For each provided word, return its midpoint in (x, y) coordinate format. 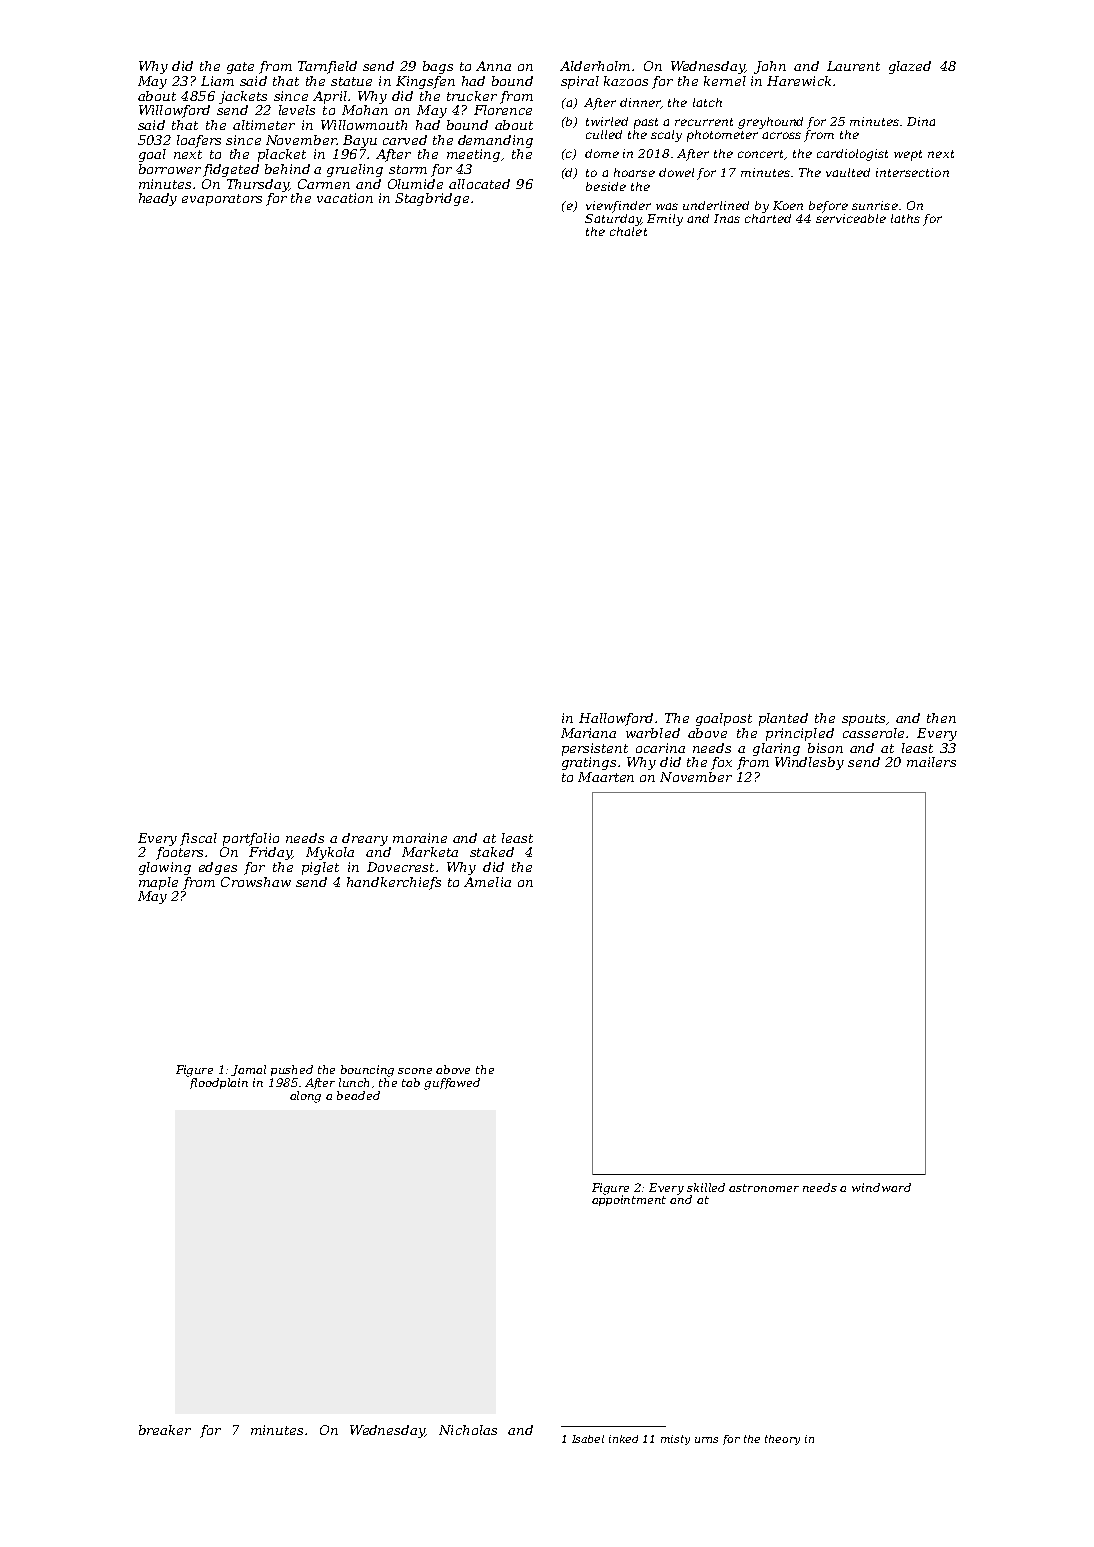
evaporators (222, 200)
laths (905, 218)
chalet (628, 231)
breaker (165, 1430)
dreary (365, 839)
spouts (863, 720)
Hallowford (616, 719)
